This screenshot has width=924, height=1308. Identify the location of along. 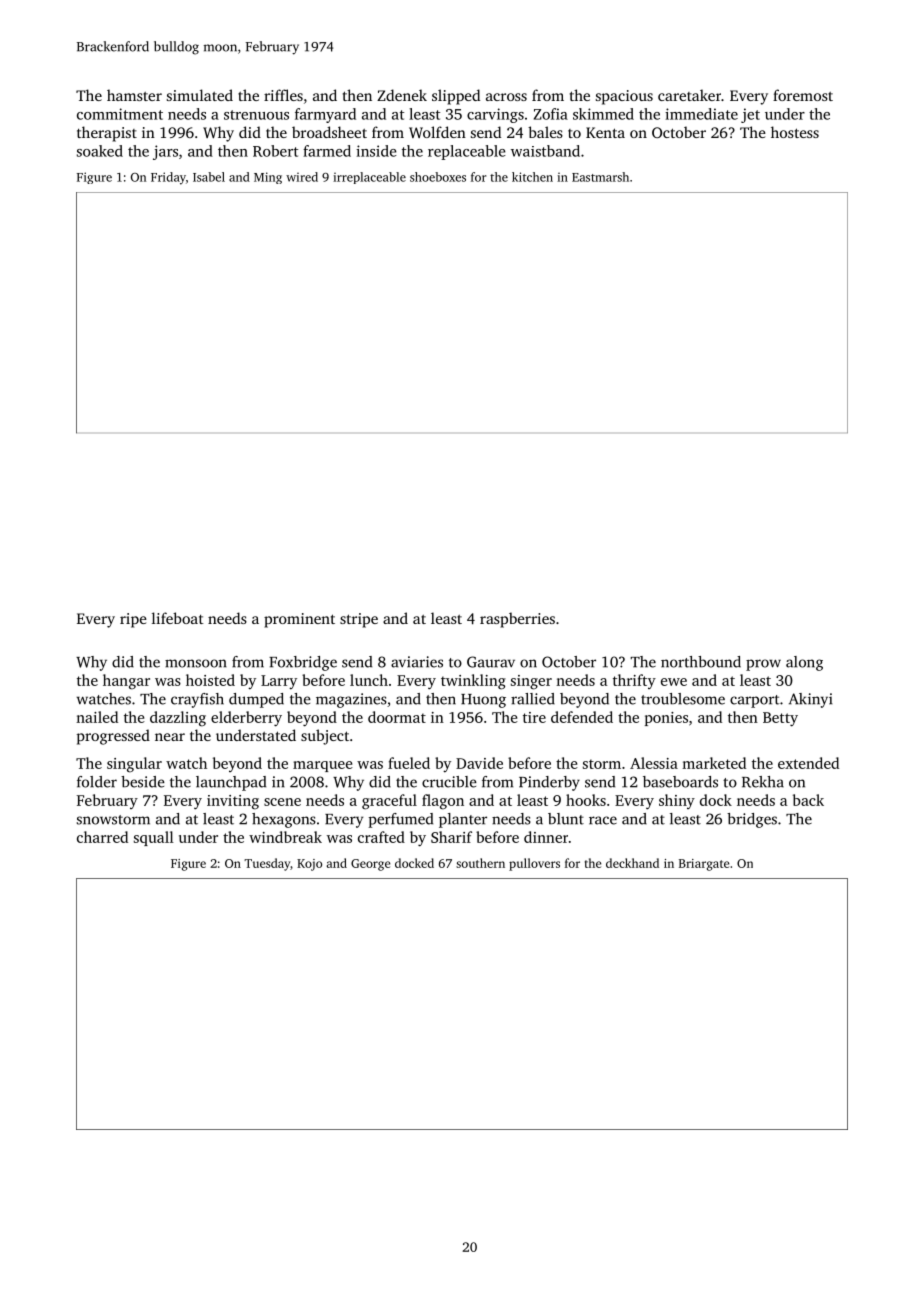
(804, 663).
